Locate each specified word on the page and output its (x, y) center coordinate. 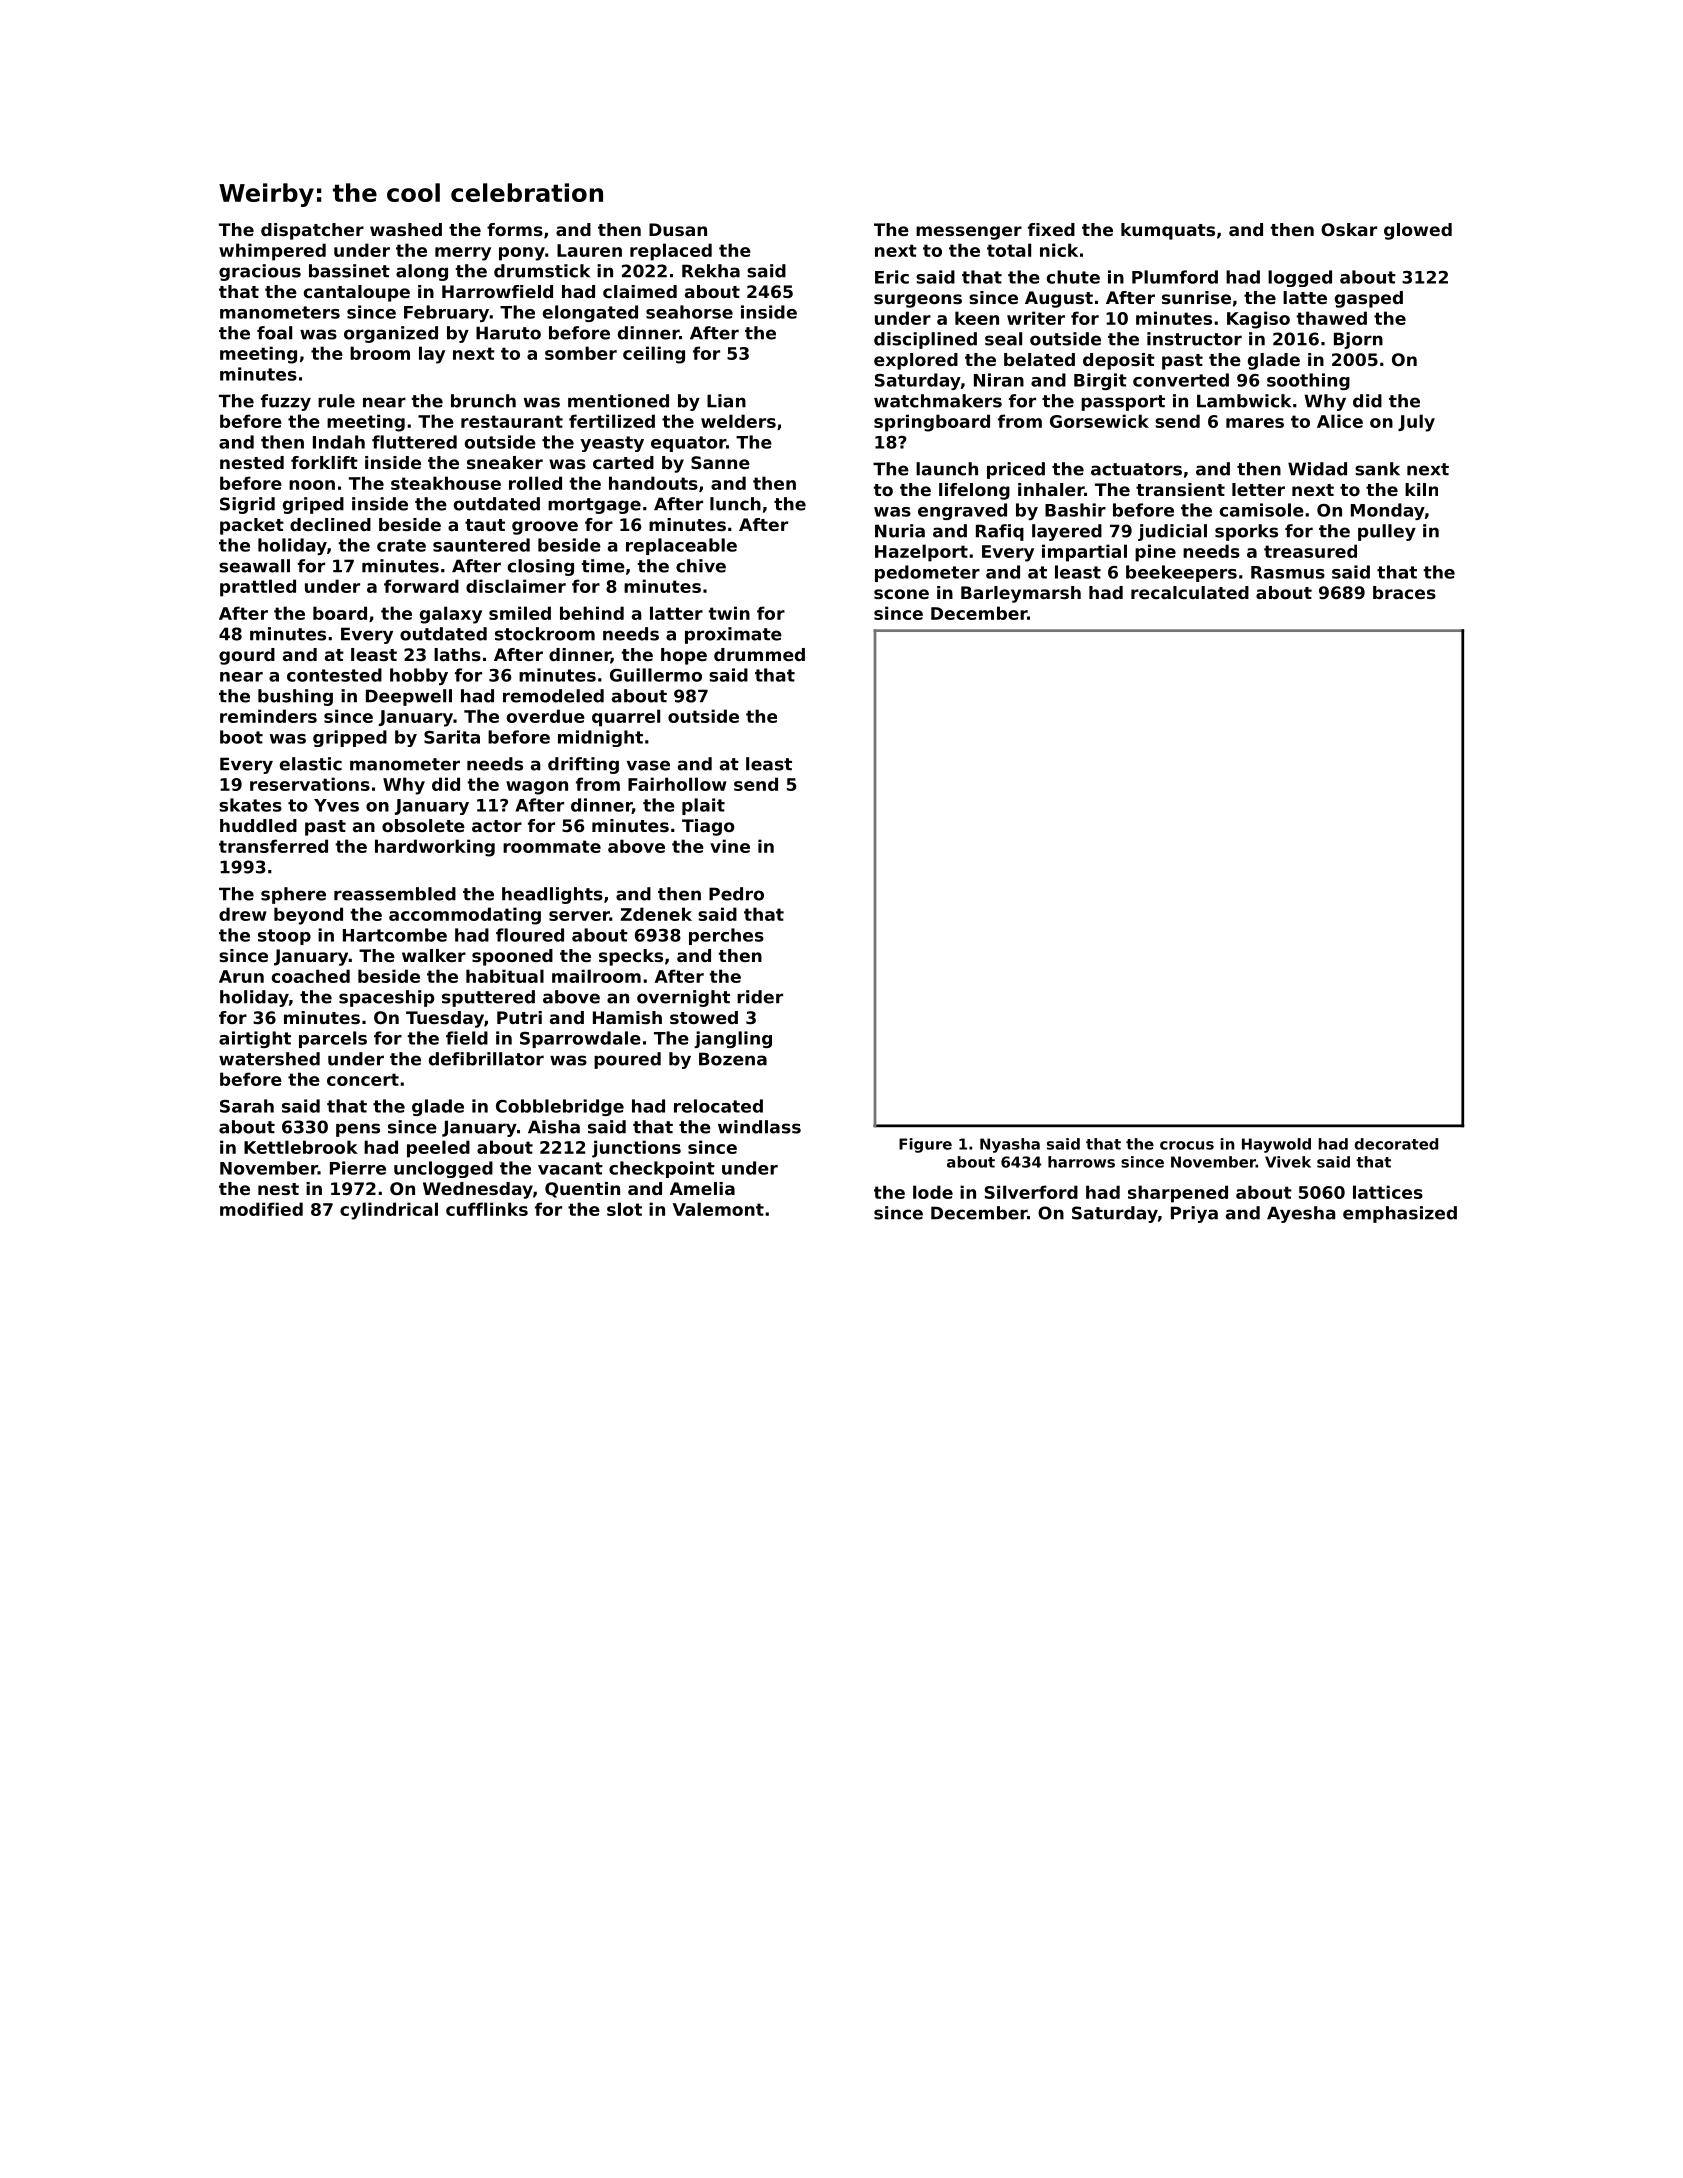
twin (729, 613)
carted (623, 462)
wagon (537, 788)
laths (457, 654)
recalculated (1190, 592)
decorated (1396, 1144)
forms (515, 229)
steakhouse (446, 483)
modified (261, 1209)
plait (703, 806)
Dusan (678, 229)
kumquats (1168, 231)
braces (1404, 592)
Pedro (736, 894)
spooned (512, 957)
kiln (1421, 489)
